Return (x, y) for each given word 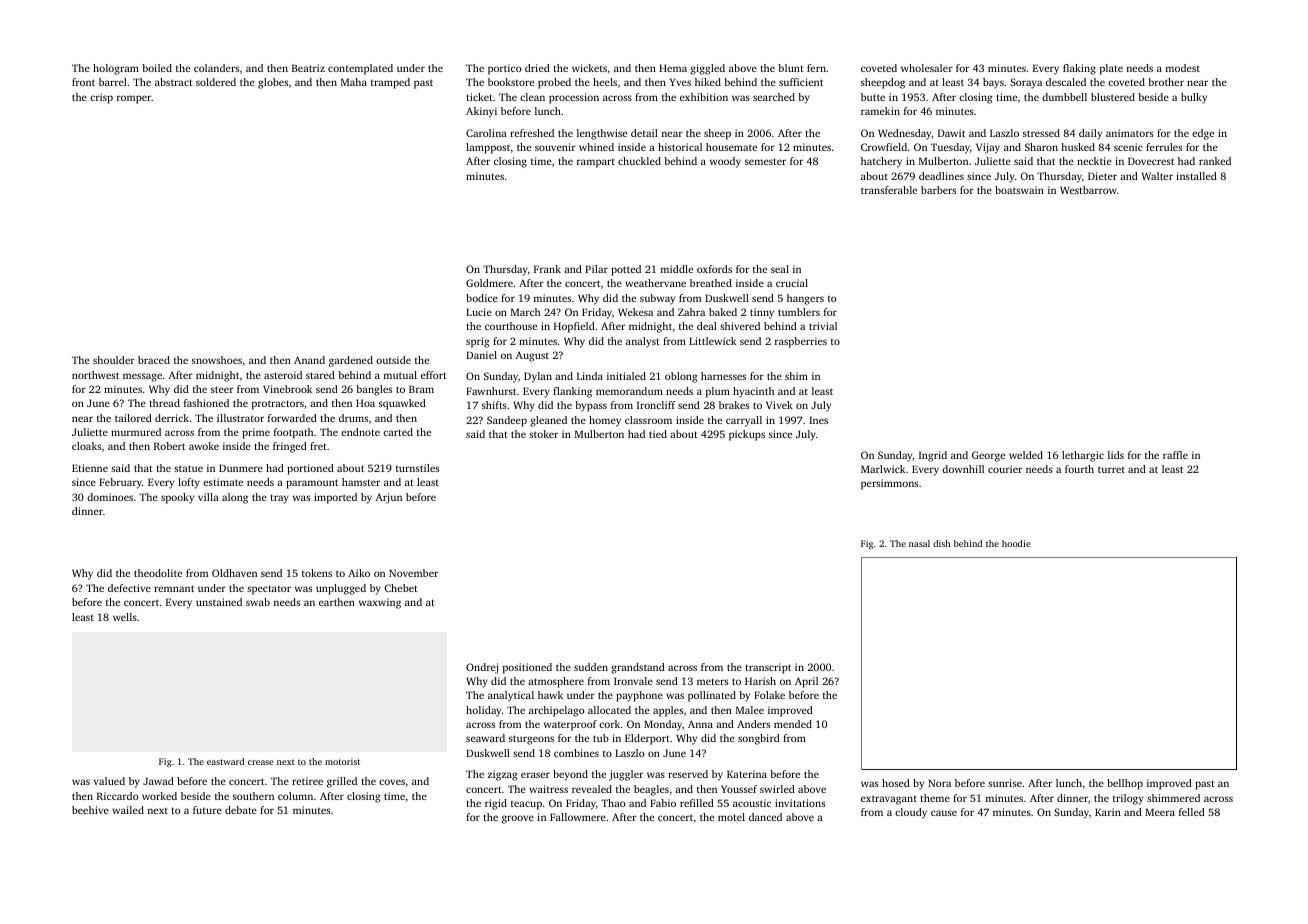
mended (793, 724)
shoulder (114, 360)
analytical (511, 696)
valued (109, 781)
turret (1111, 469)
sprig (478, 342)
